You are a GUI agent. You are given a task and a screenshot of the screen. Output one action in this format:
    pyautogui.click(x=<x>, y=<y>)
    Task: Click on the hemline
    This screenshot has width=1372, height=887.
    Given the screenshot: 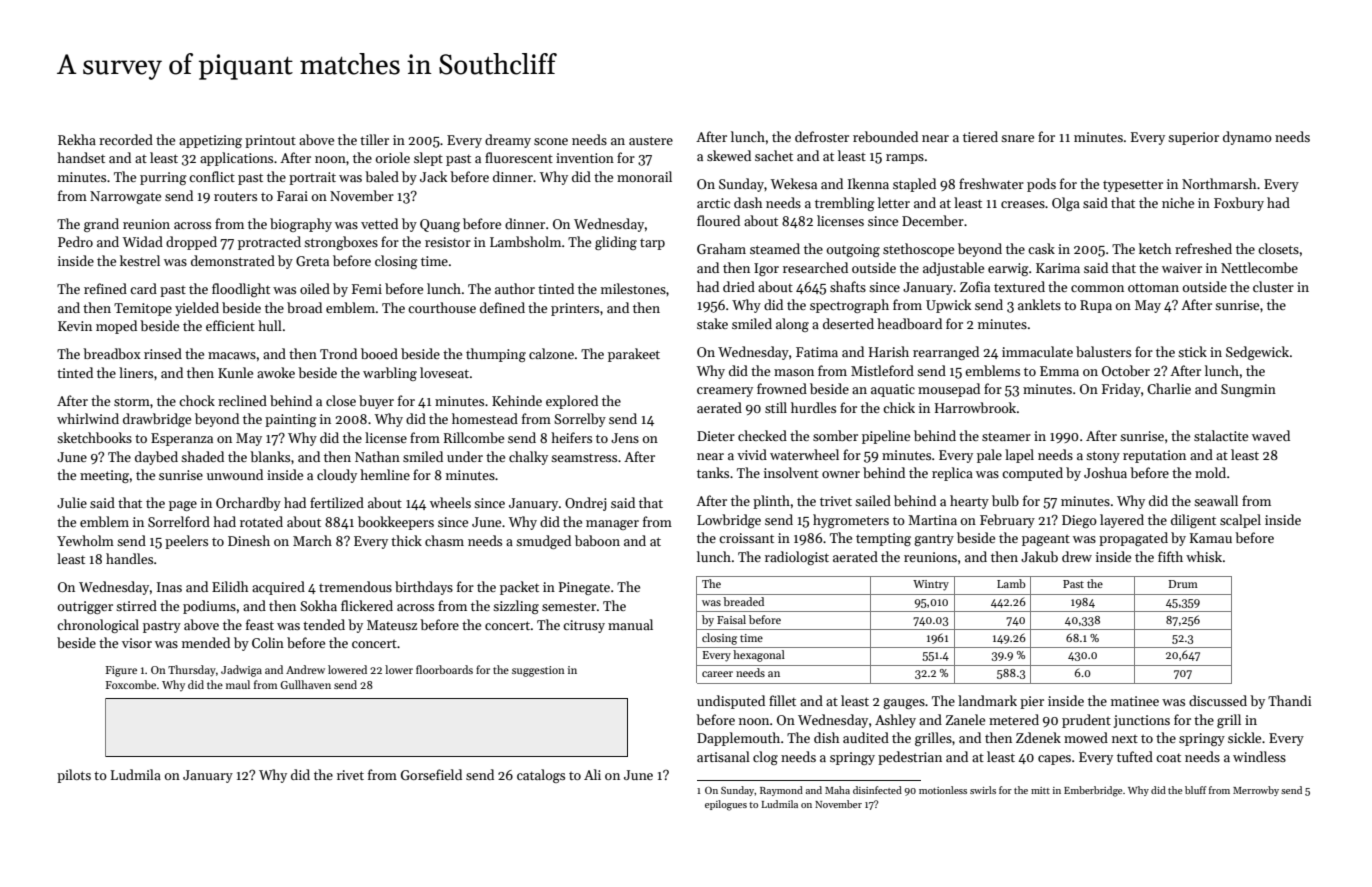 What is the action you would take?
    pyautogui.click(x=385, y=474)
